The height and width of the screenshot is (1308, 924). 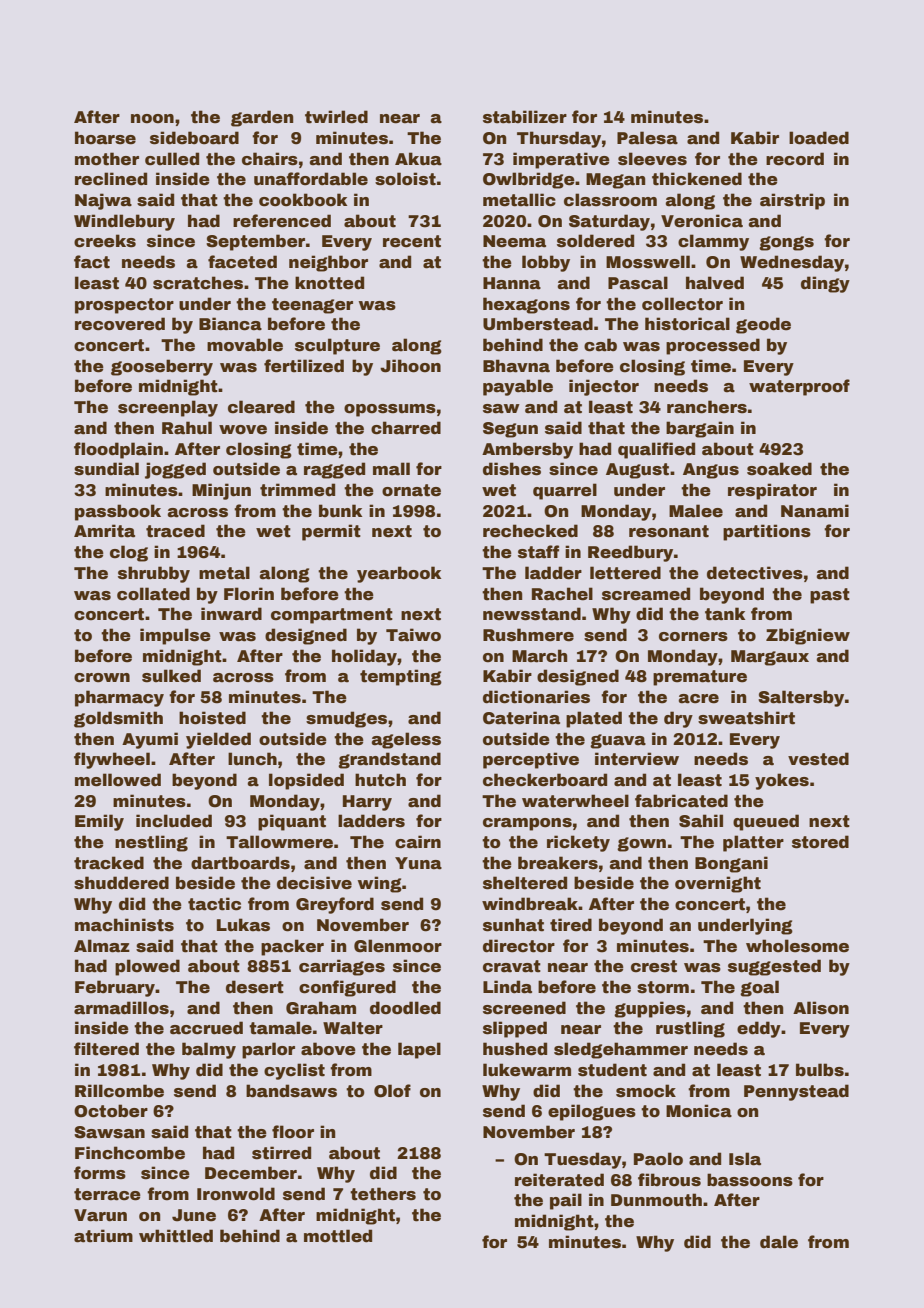 What do you see at coordinates (162, 367) in the screenshot?
I see `gooseberry` at bounding box center [162, 367].
